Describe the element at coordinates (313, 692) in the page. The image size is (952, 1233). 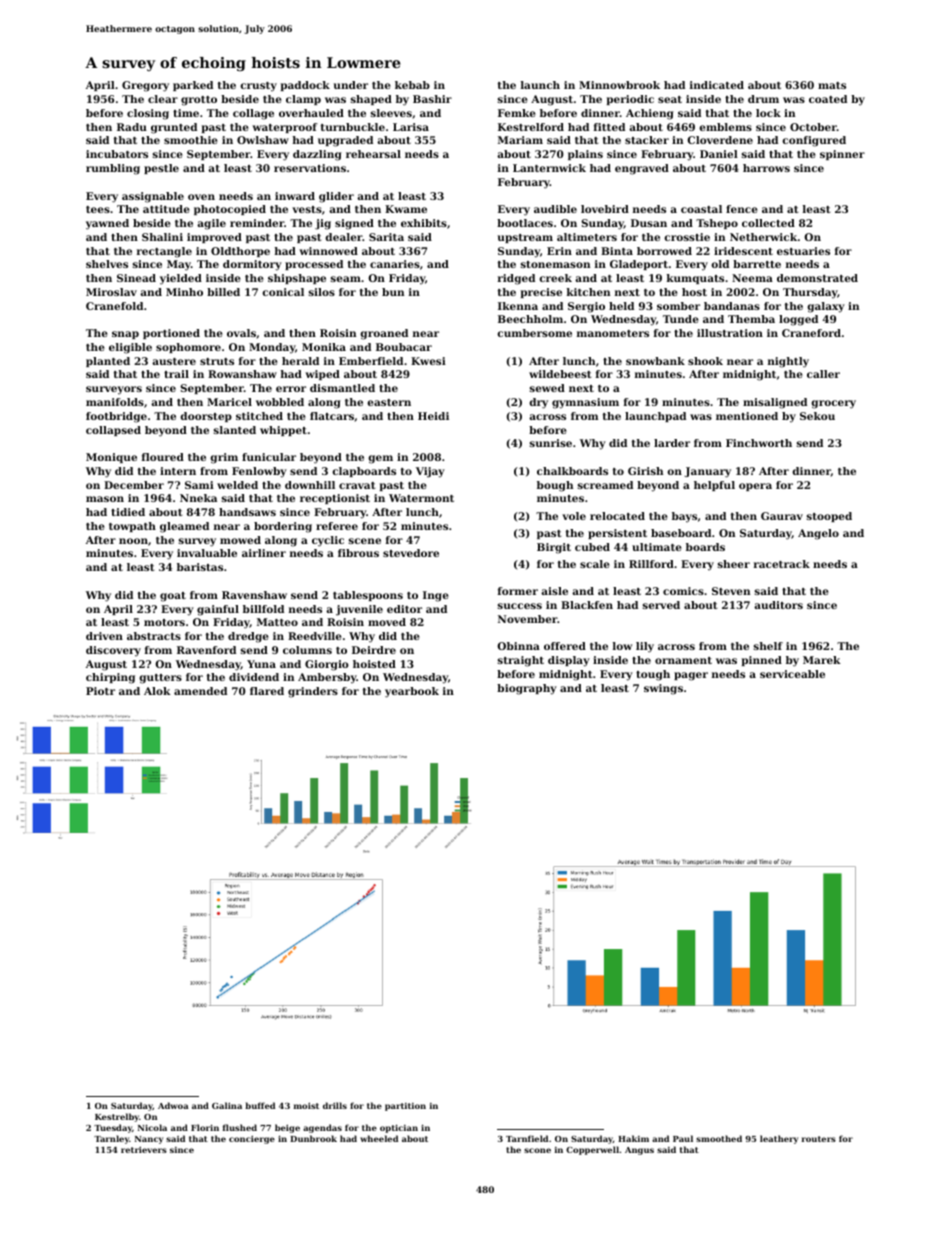
I see `grinders` at that location.
